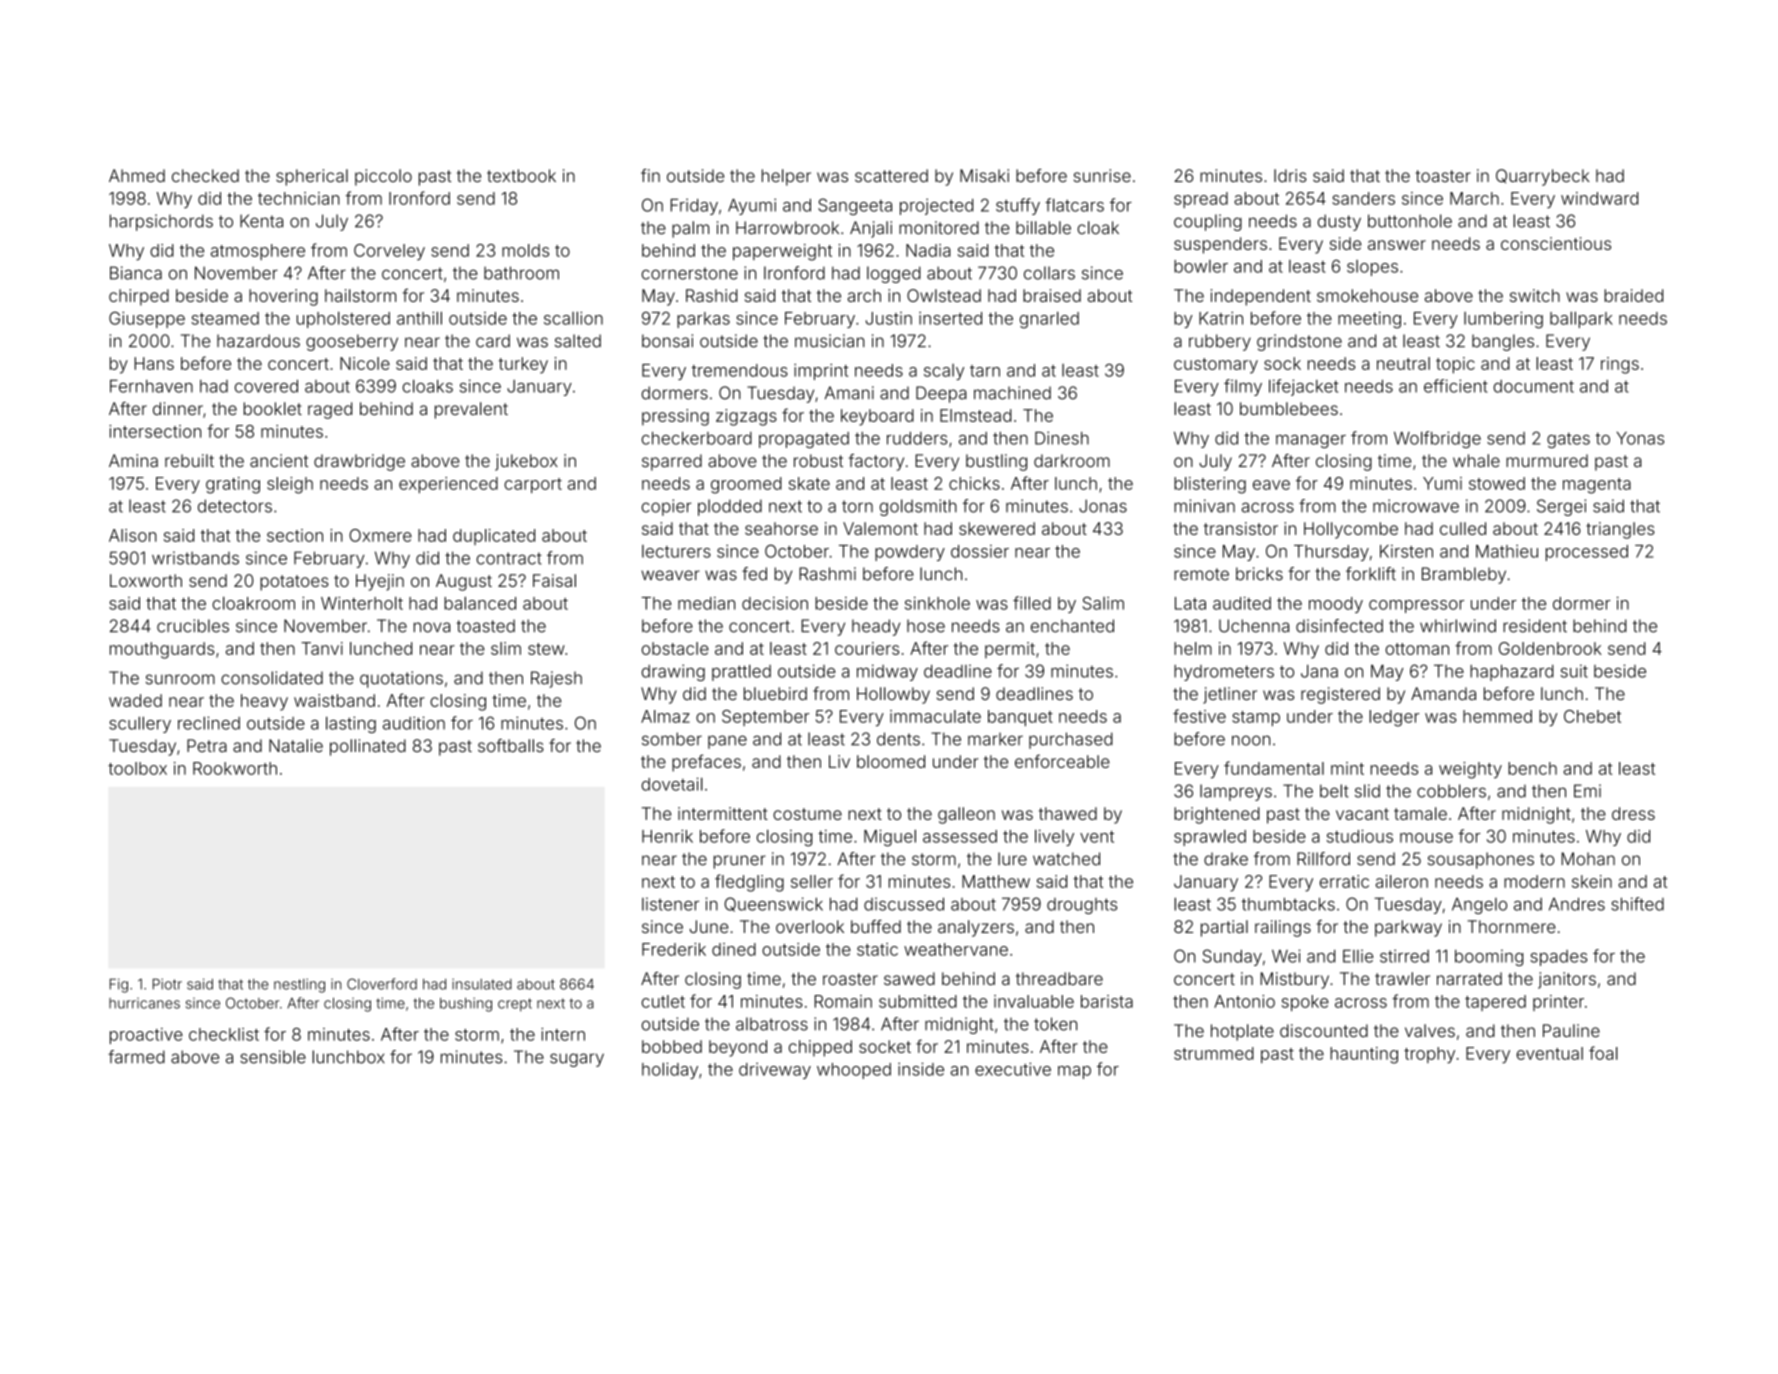 The height and width of the screenshot is (1374, 1778). Describe the element at coordinates (273, 1057) in the screenshot. I see `sensible` at that location.
